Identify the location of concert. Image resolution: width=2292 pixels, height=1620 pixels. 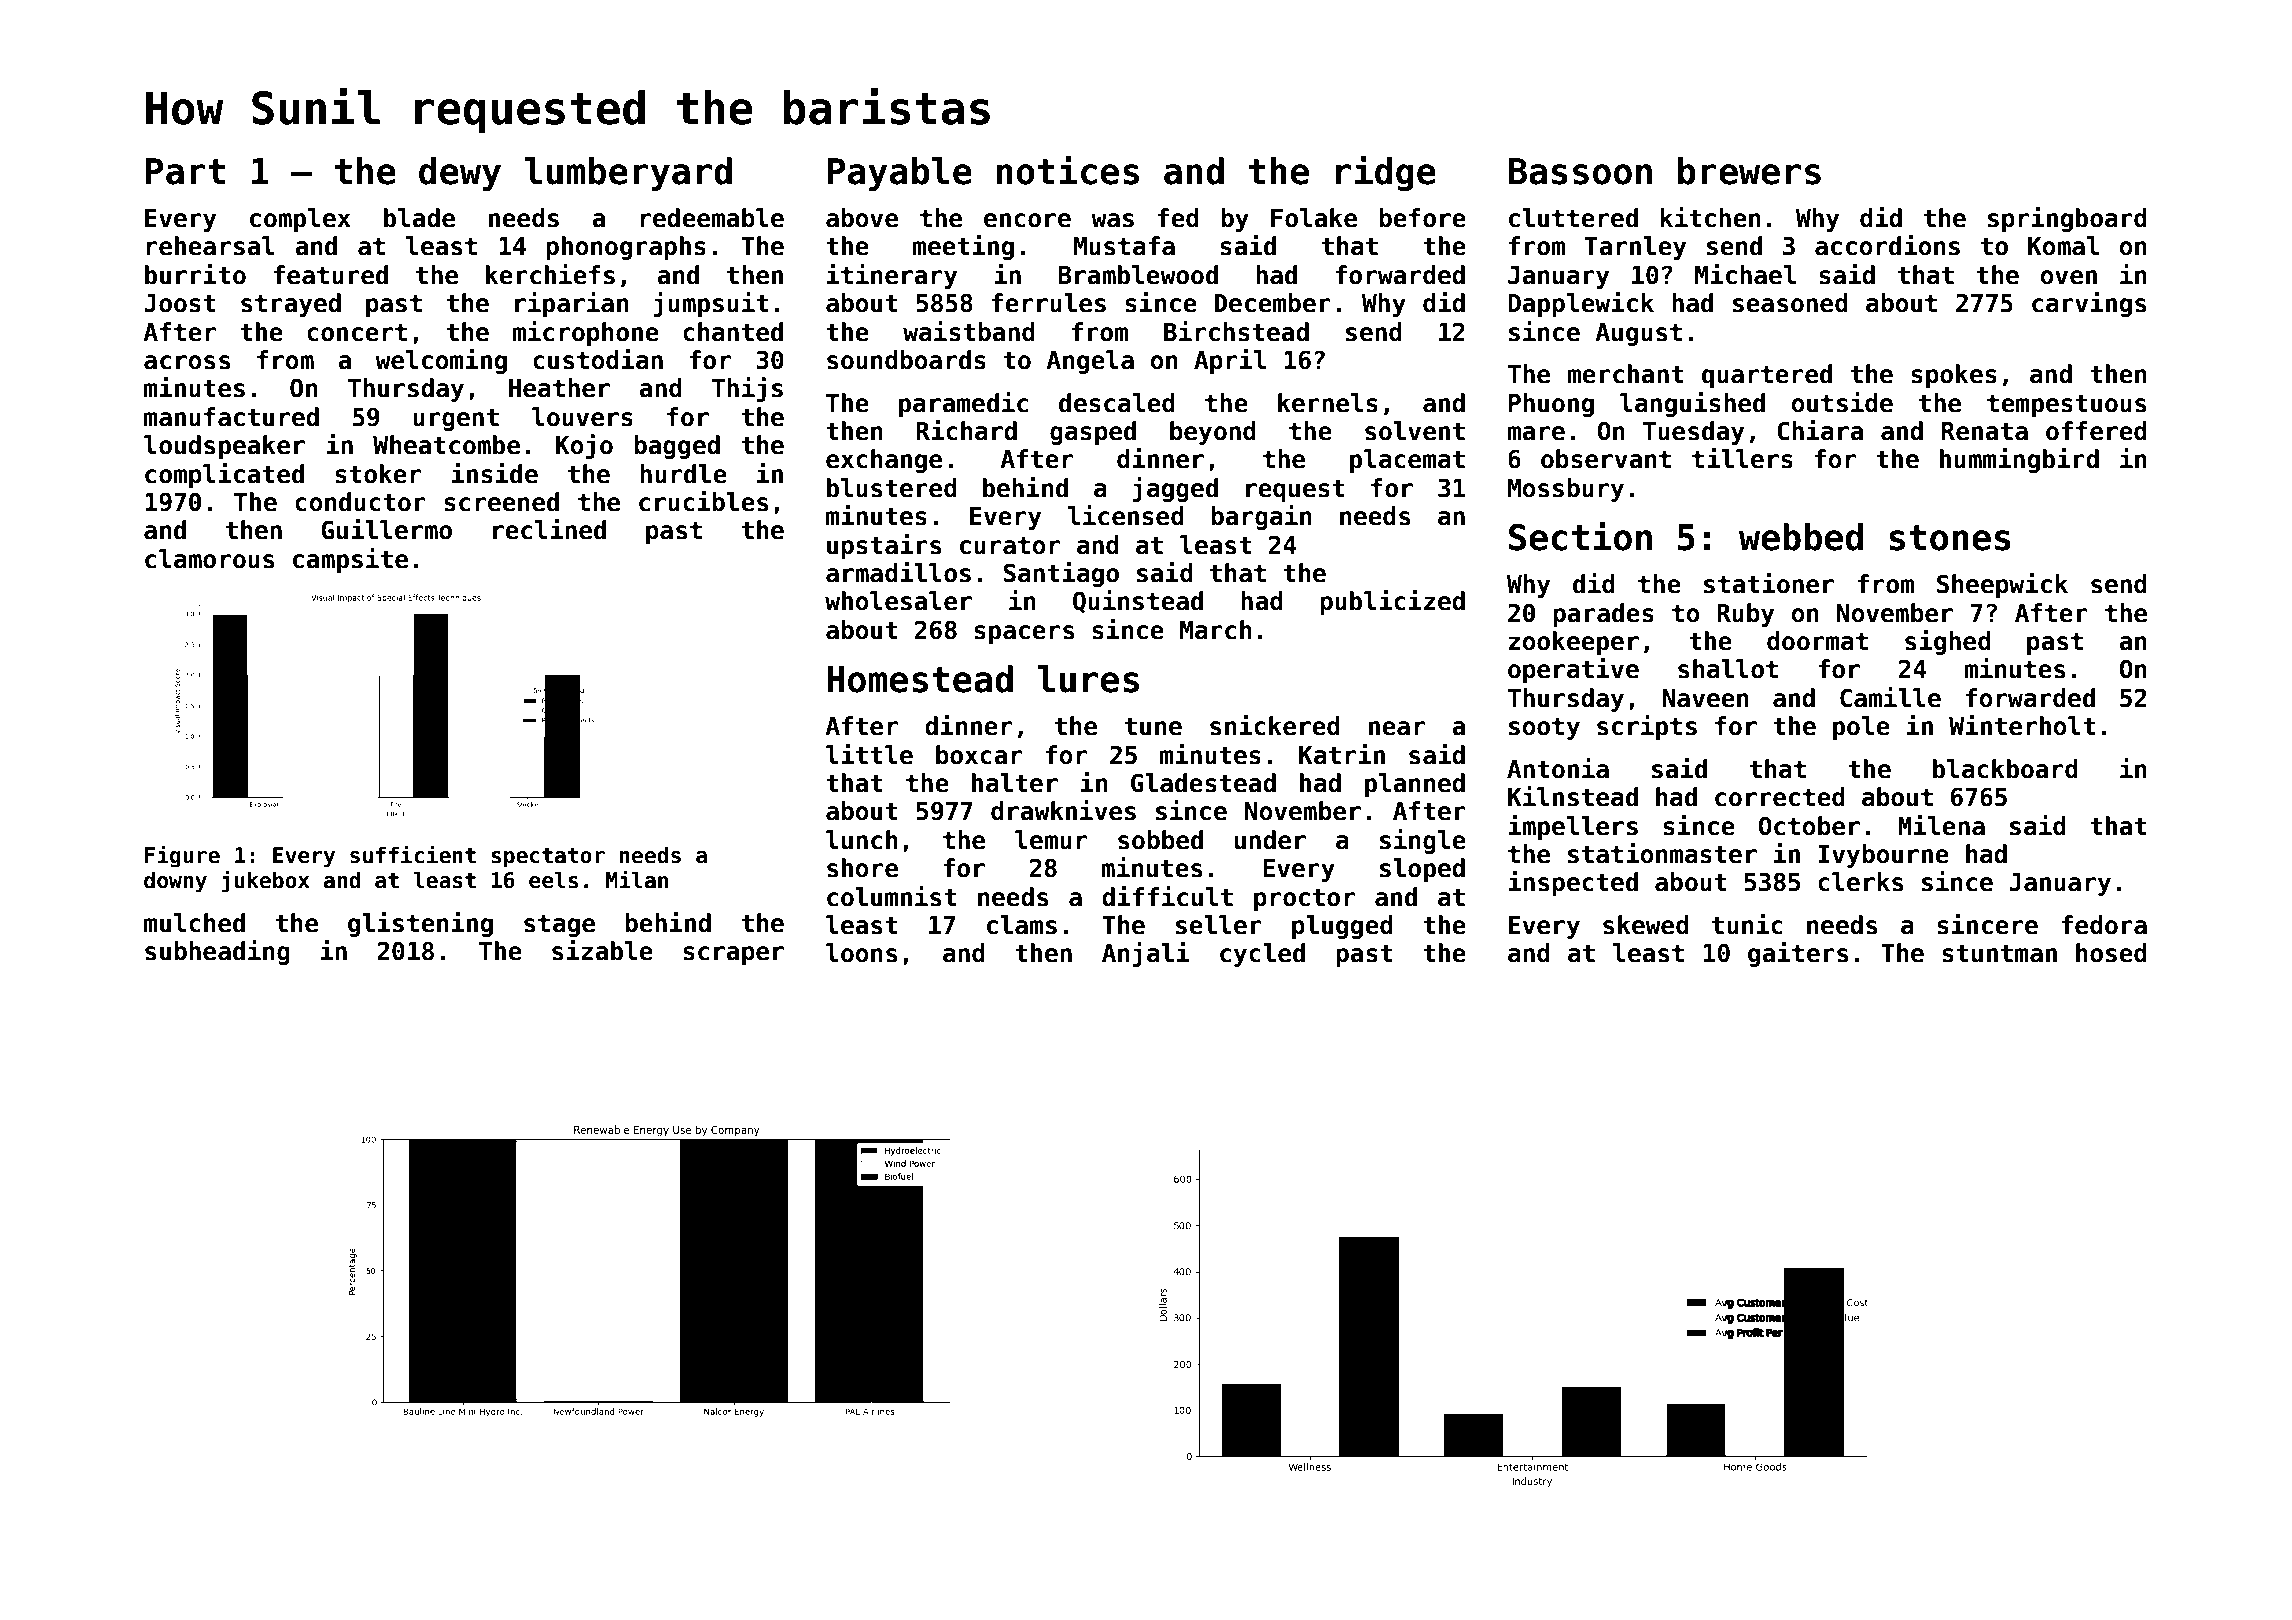
(357, 332).
